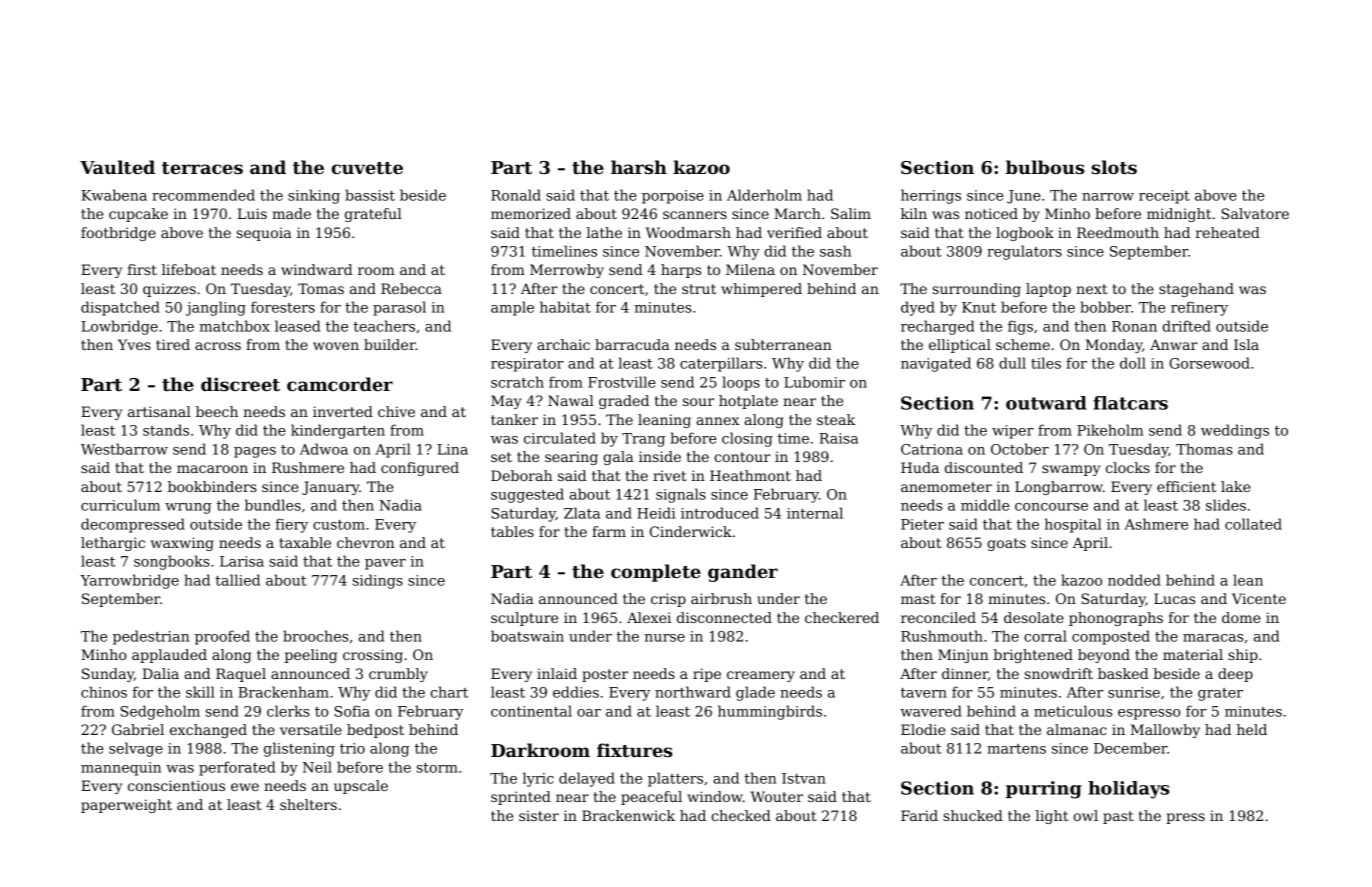 The width and height of the document is (1372, 887). I want to click on slots, so click(1114, 167).
